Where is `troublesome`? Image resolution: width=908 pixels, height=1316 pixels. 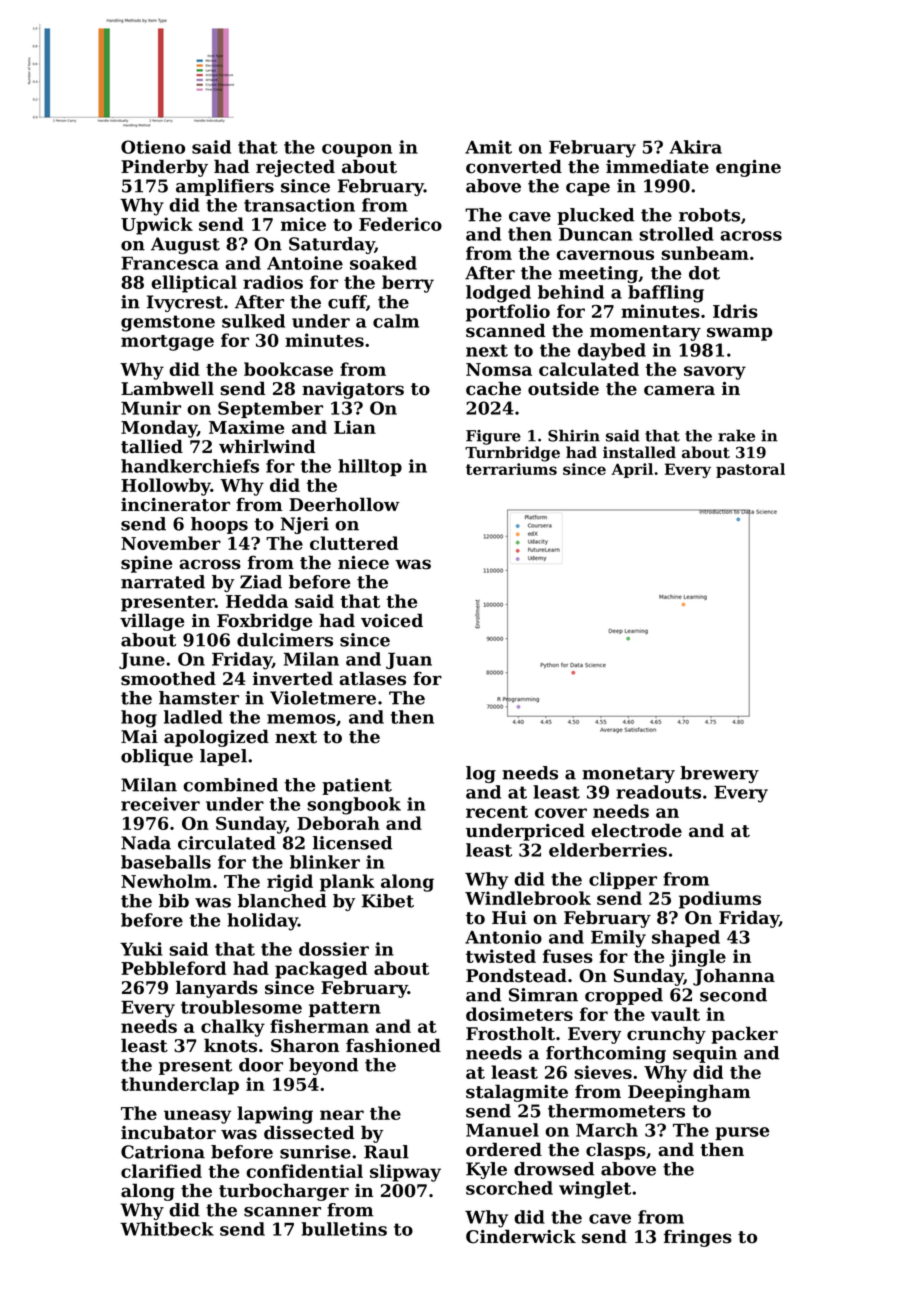 troublesome is located at coordinates (241, 1007).
